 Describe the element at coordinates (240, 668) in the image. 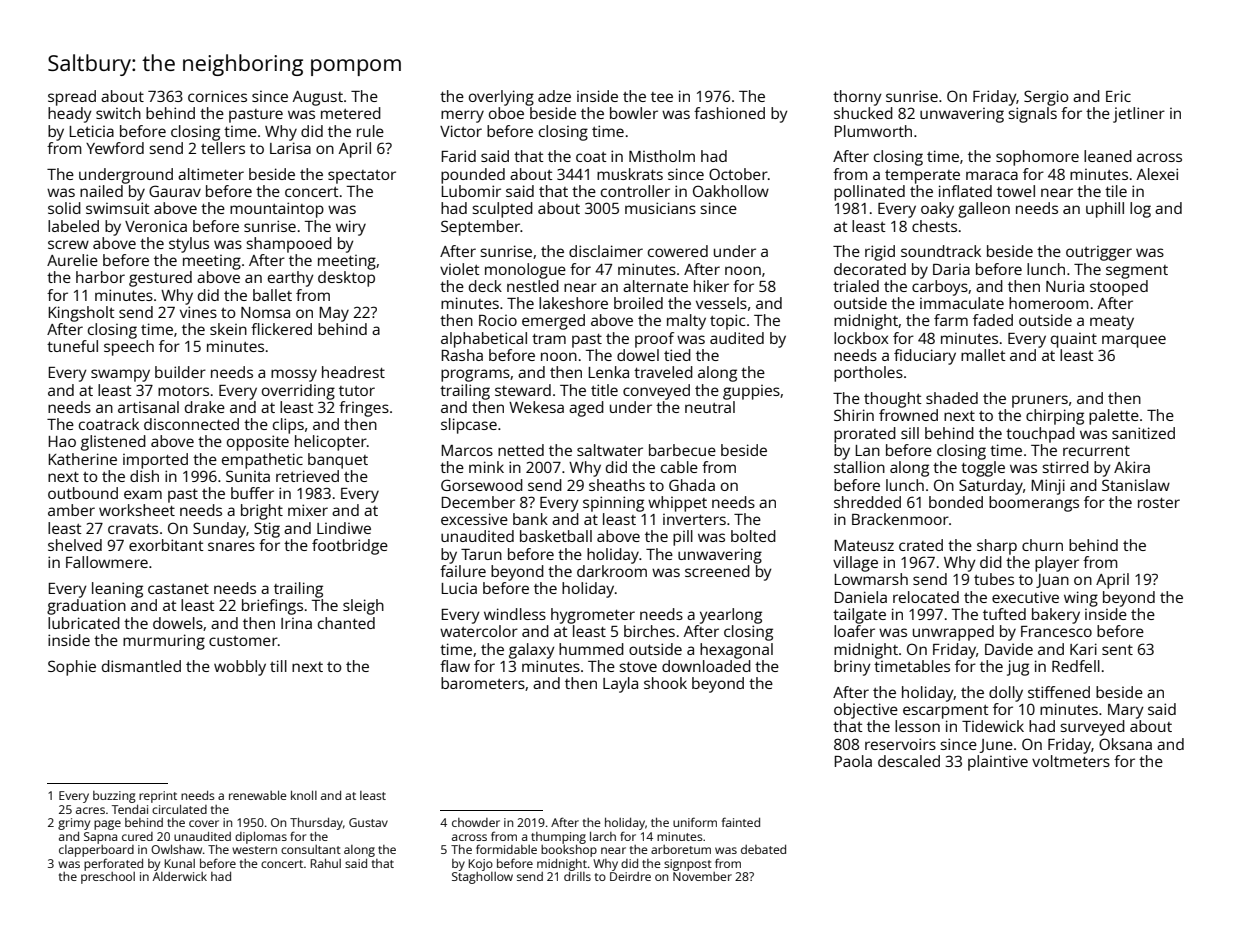

I see `wobbly` at that location.
